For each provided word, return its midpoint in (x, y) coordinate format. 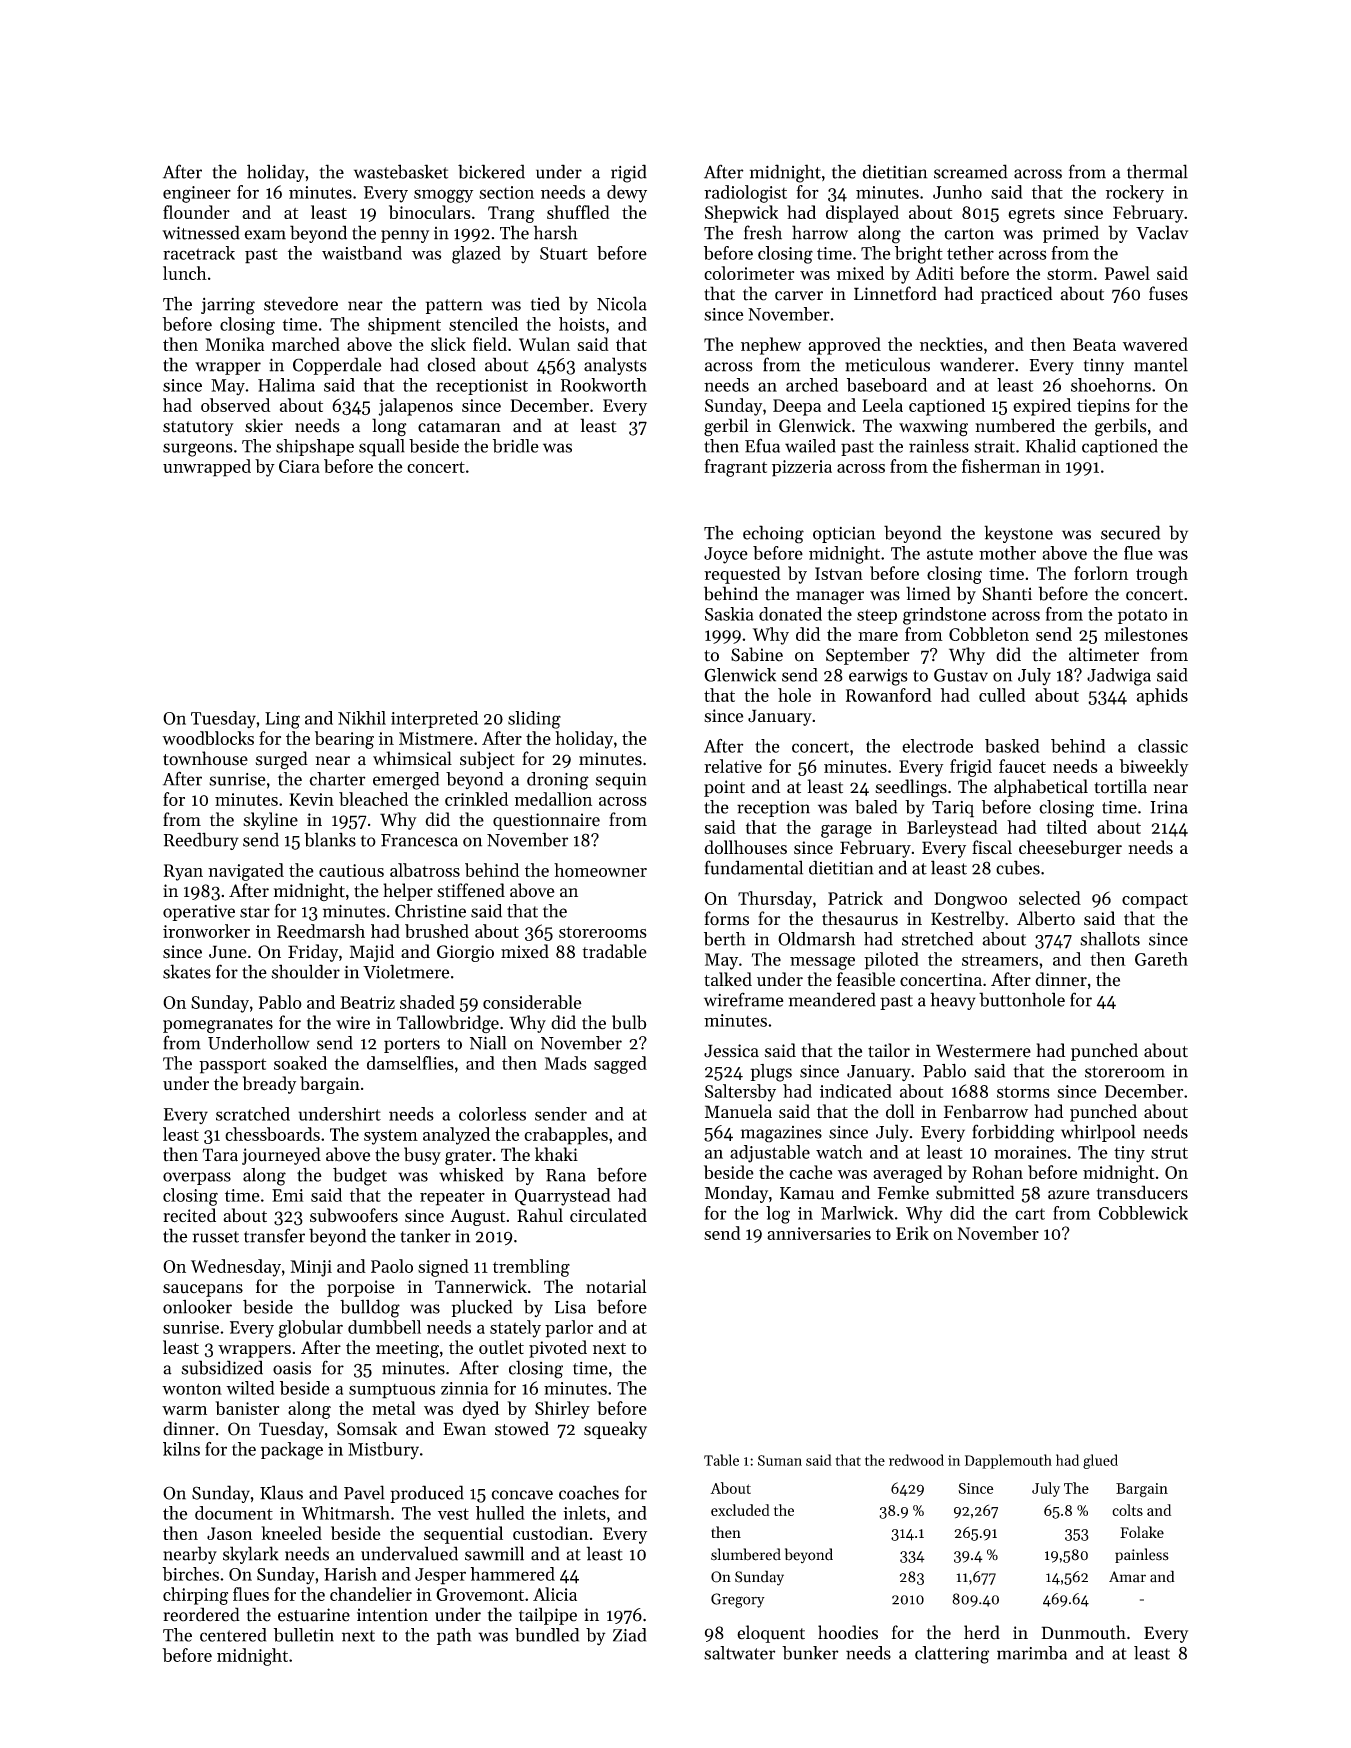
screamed (971, 171)
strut (1169, 1153)
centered (233, 1635)
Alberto (1046, 918)
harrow (820, 232)
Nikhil (362, 718)
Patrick (855, 898)
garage (846, 831)
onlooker (197, 1307)
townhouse (205, 758)
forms (726, 918)
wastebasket (401, 171)
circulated (608, 1215)
